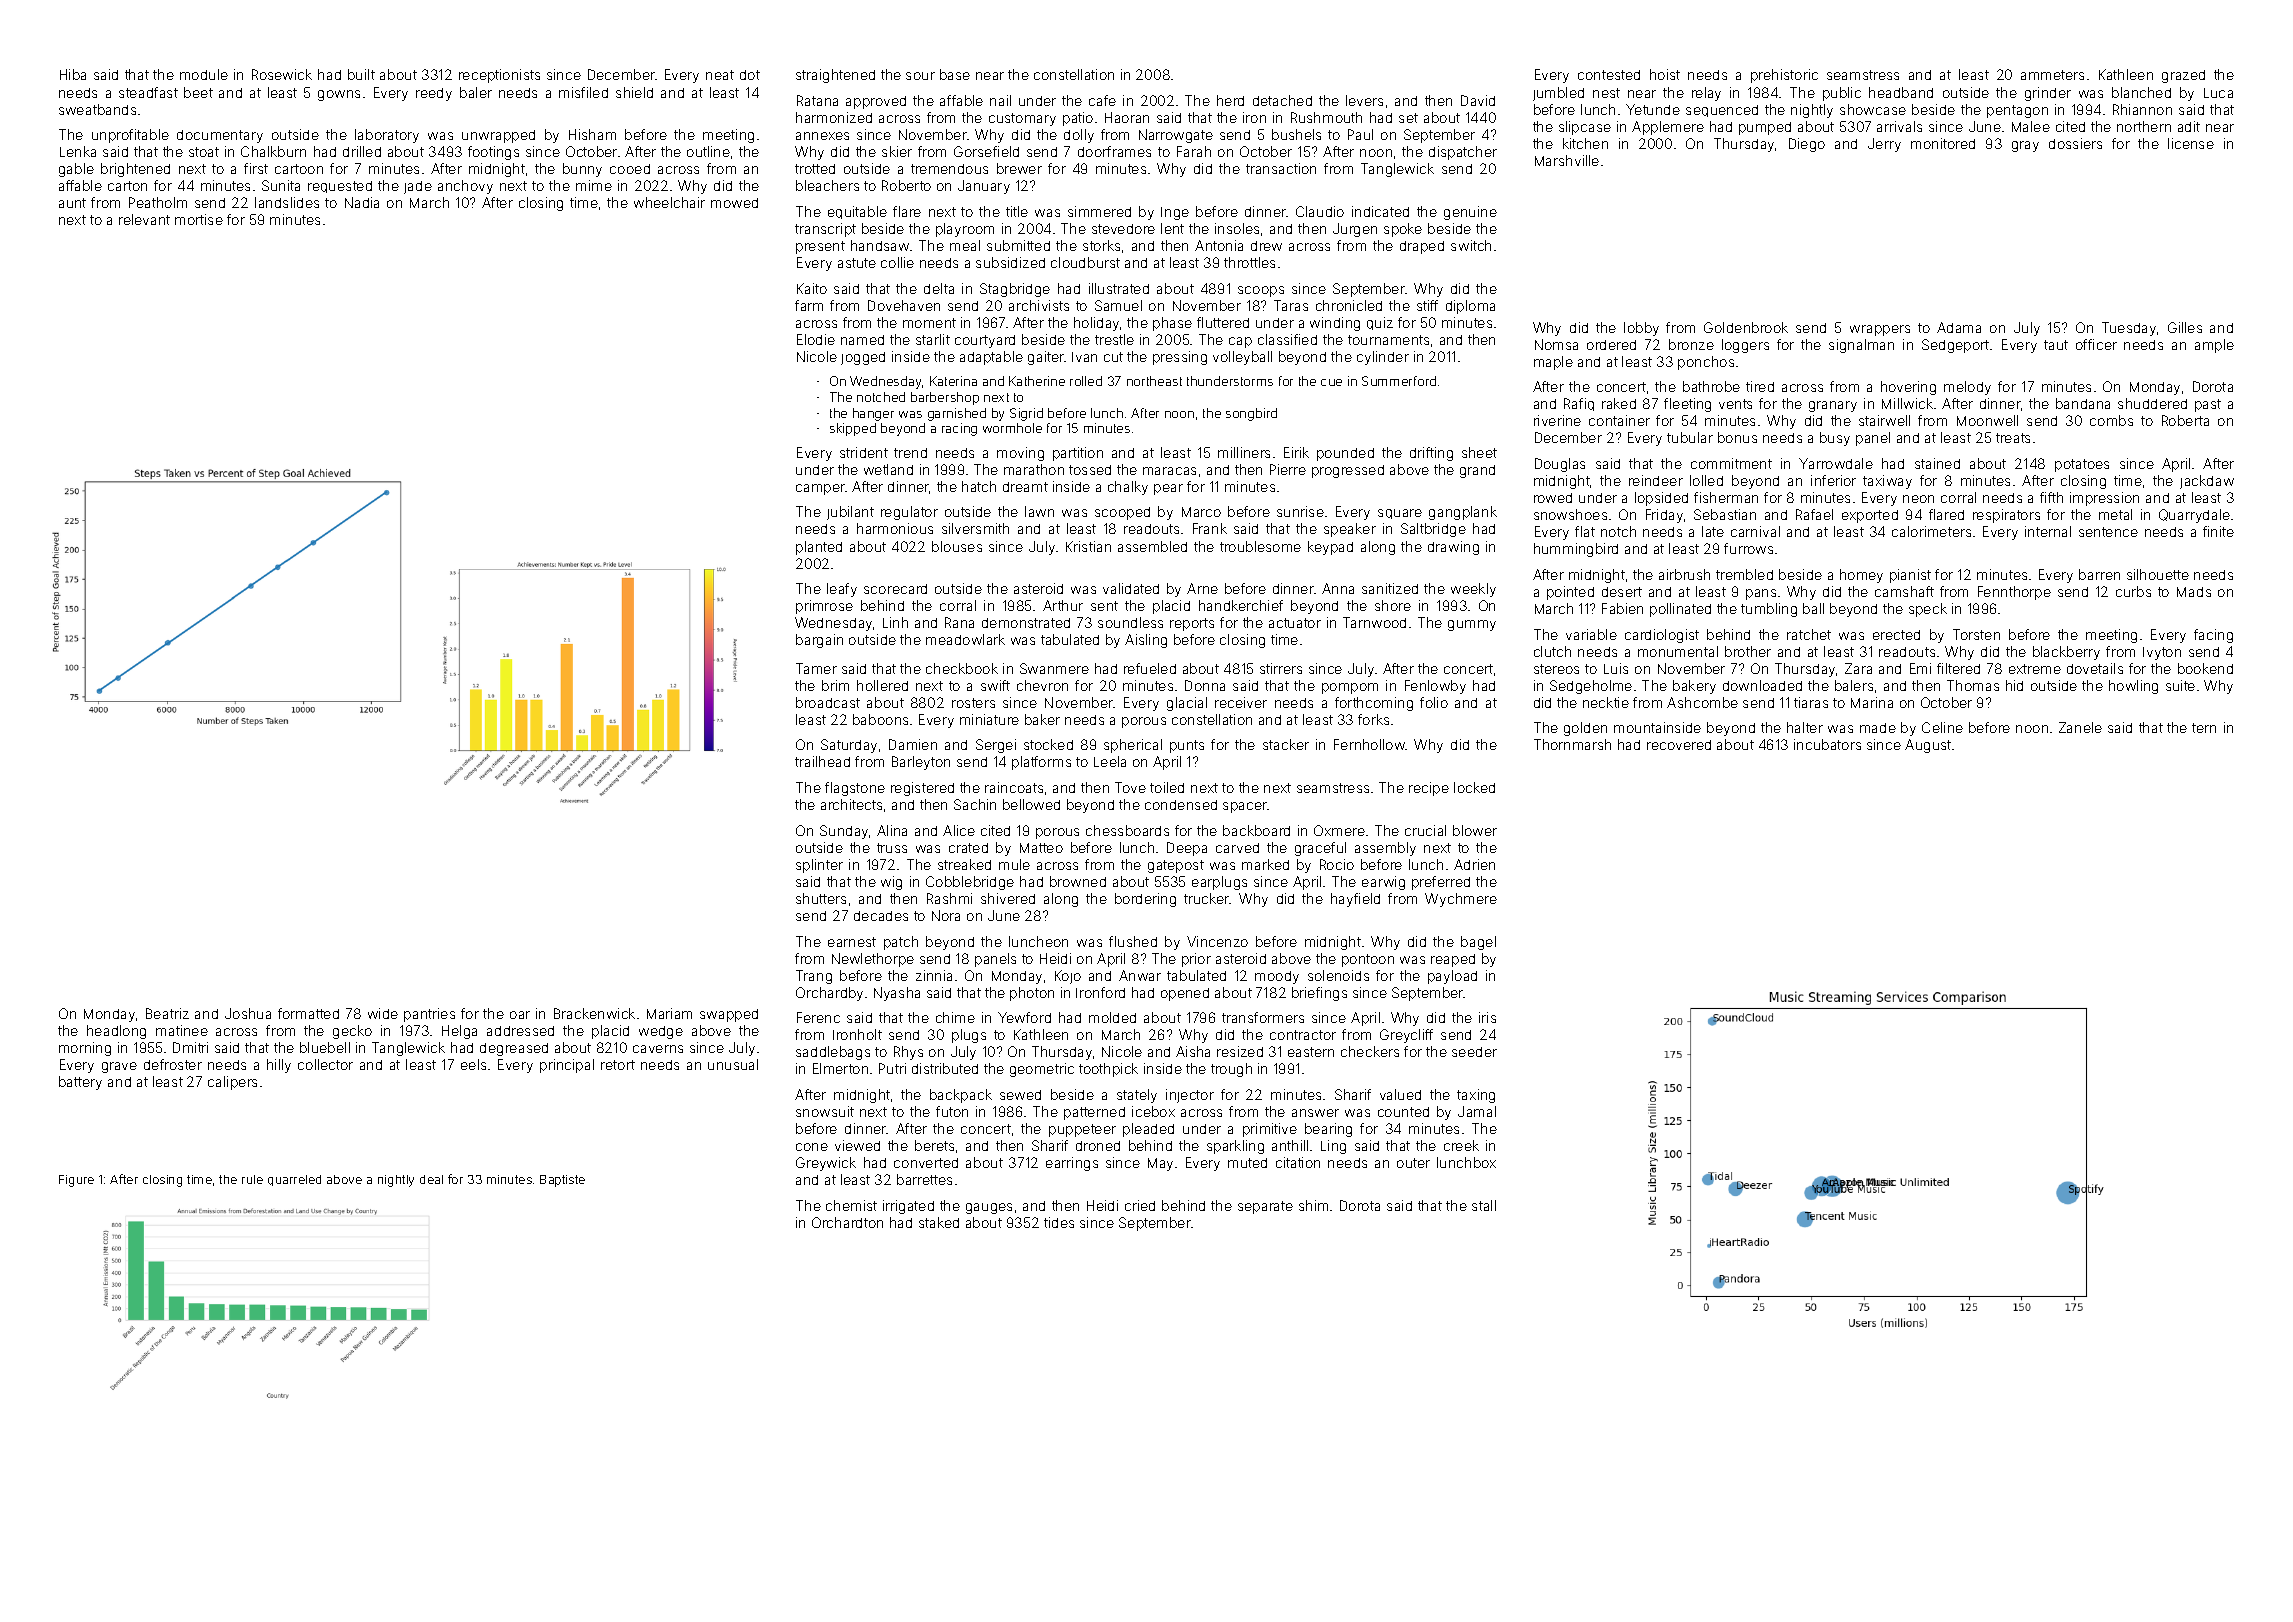  What do you see at coordinates (1453, 960) in the document?
I see `reaped` at bounding box center [1453, 960].
